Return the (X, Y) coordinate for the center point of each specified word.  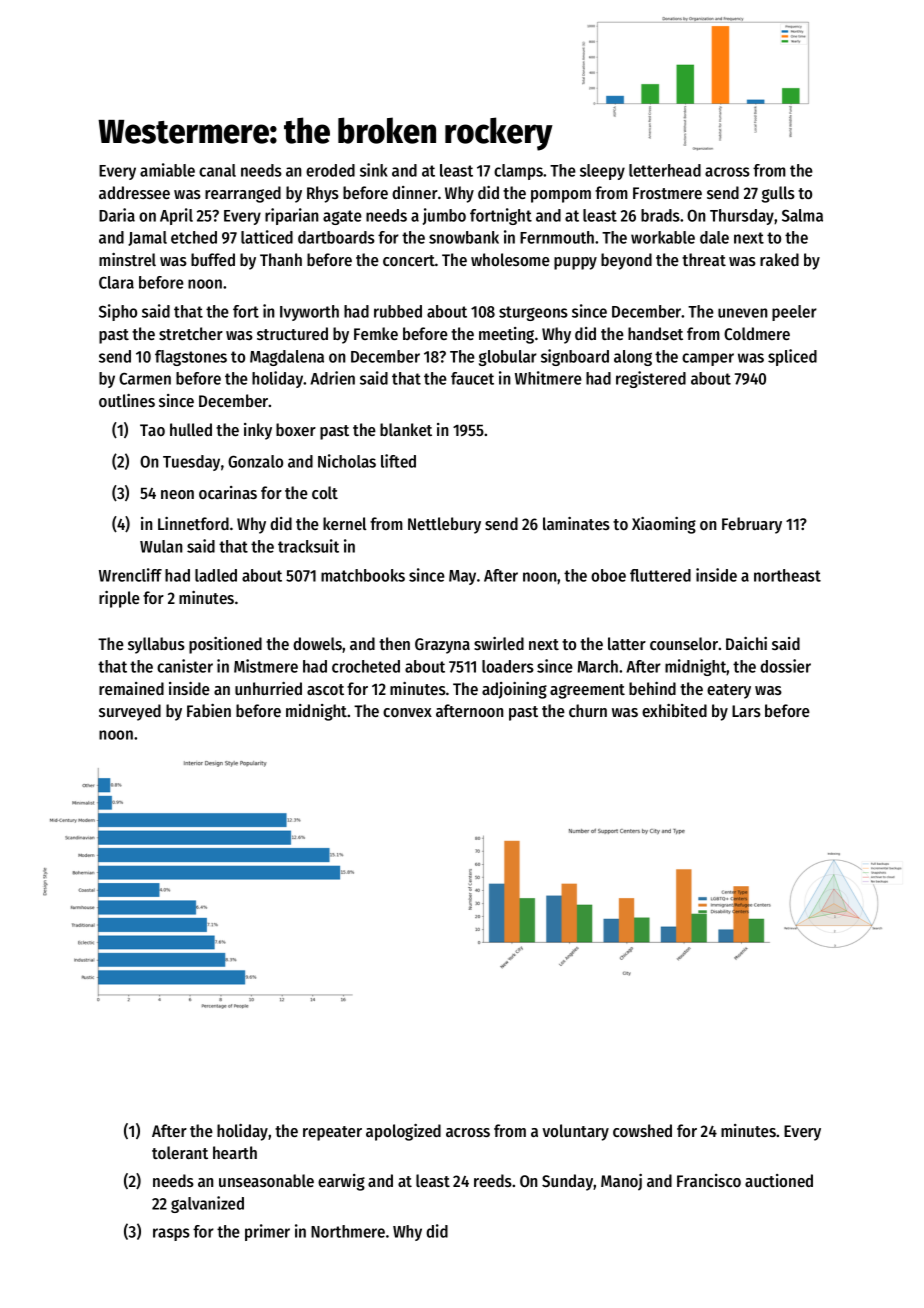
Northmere (348, 1231)
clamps (518, 172)
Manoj (621, 1182)
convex (407, 712)
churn (588, 710)
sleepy (602, 172)
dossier (785, 666)
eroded (330, 170)
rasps (171, 1234)
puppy (575, 263)
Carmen (145, 378)
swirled (499, 643)
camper (708, 359)
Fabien (209, 710)
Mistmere (266, 666)
